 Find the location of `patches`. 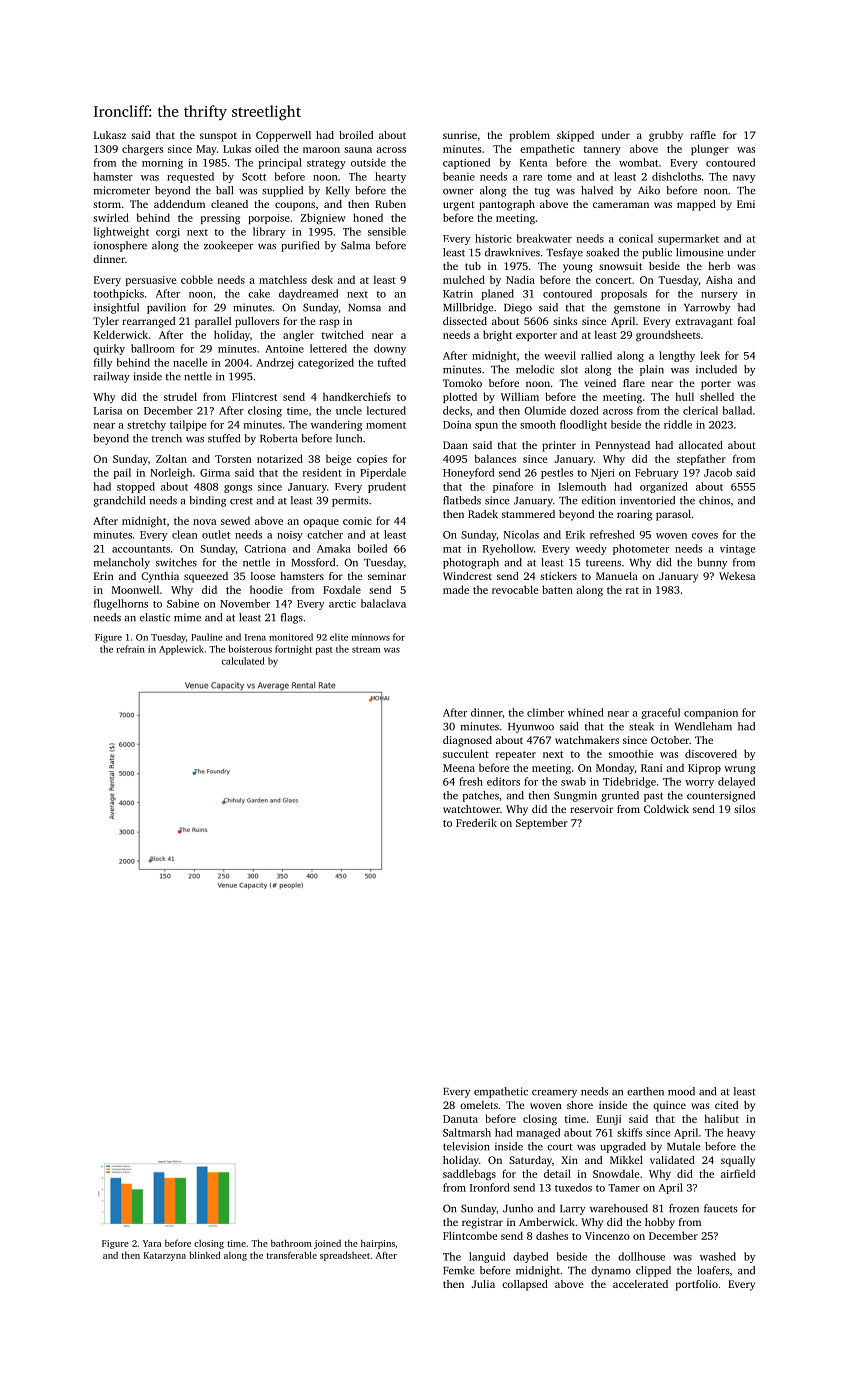

patches is located at coordinates (481, 796).
